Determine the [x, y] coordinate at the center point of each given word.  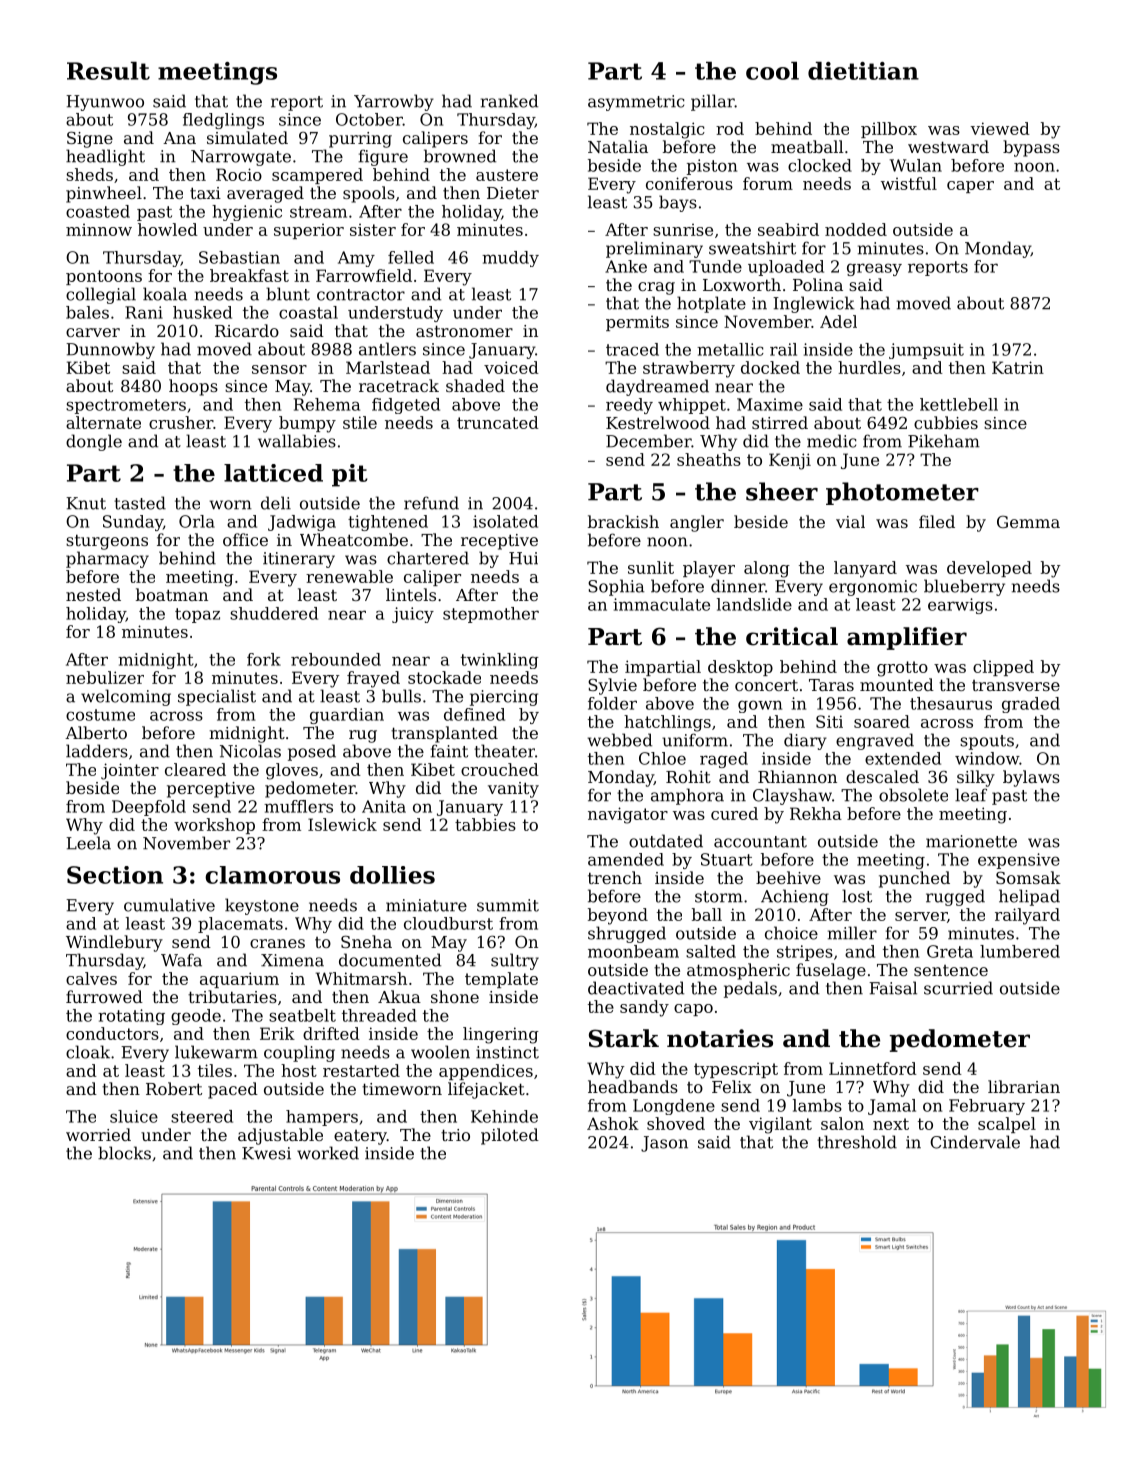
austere [507, 175]
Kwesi [266, 1153]
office [245, 539]
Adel [838, 321]
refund [431, 503]
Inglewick [813, 304]
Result [108, 71]
